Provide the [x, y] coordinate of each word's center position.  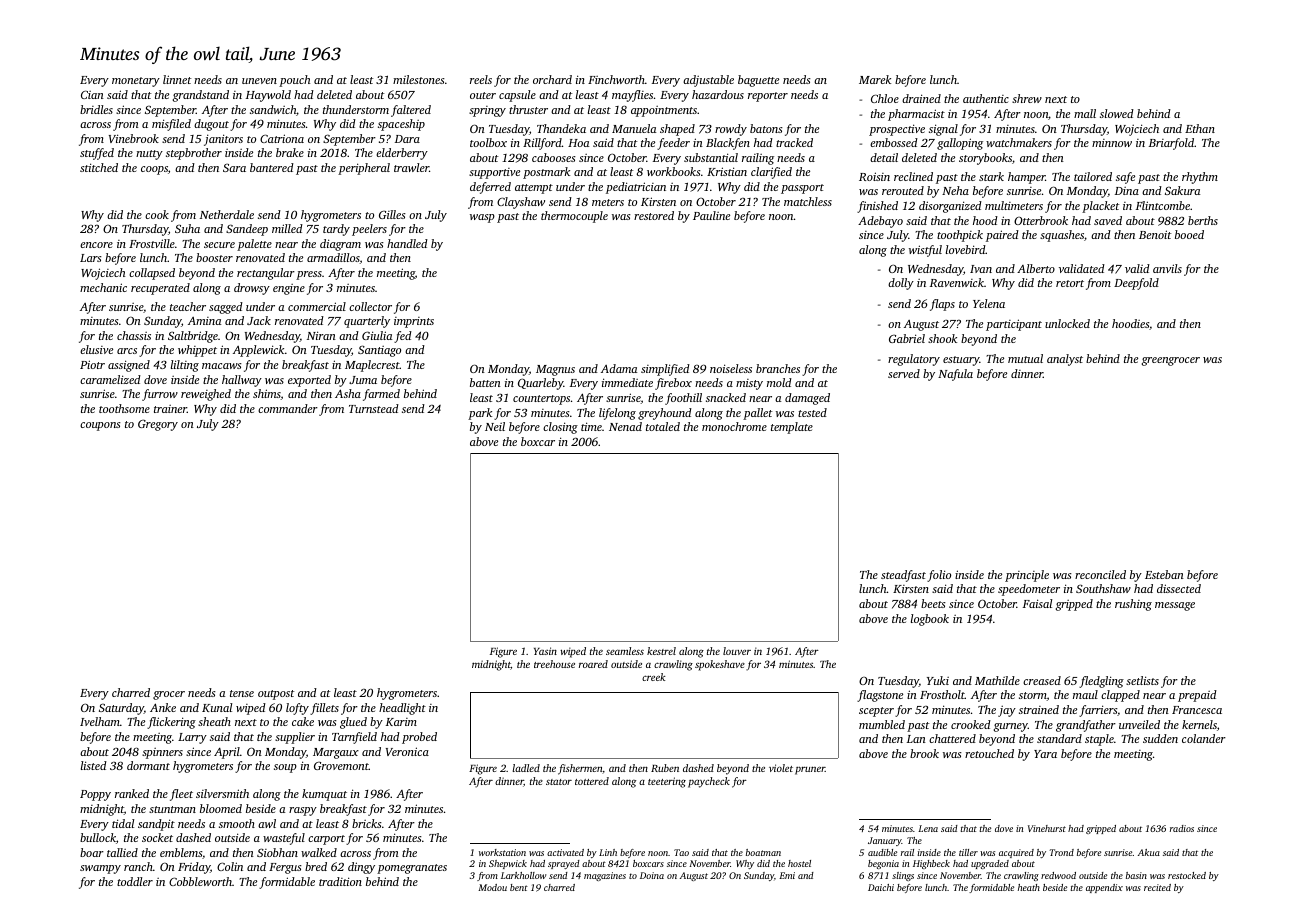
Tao [681, 852]
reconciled [1100, 574]
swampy [100, 869]
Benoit [1155, 234]
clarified [771, 173]
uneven [259, 81]
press [309, 275]
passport [802, 189]
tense [242, 693]
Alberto [1036, 268]
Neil [495, 426]
